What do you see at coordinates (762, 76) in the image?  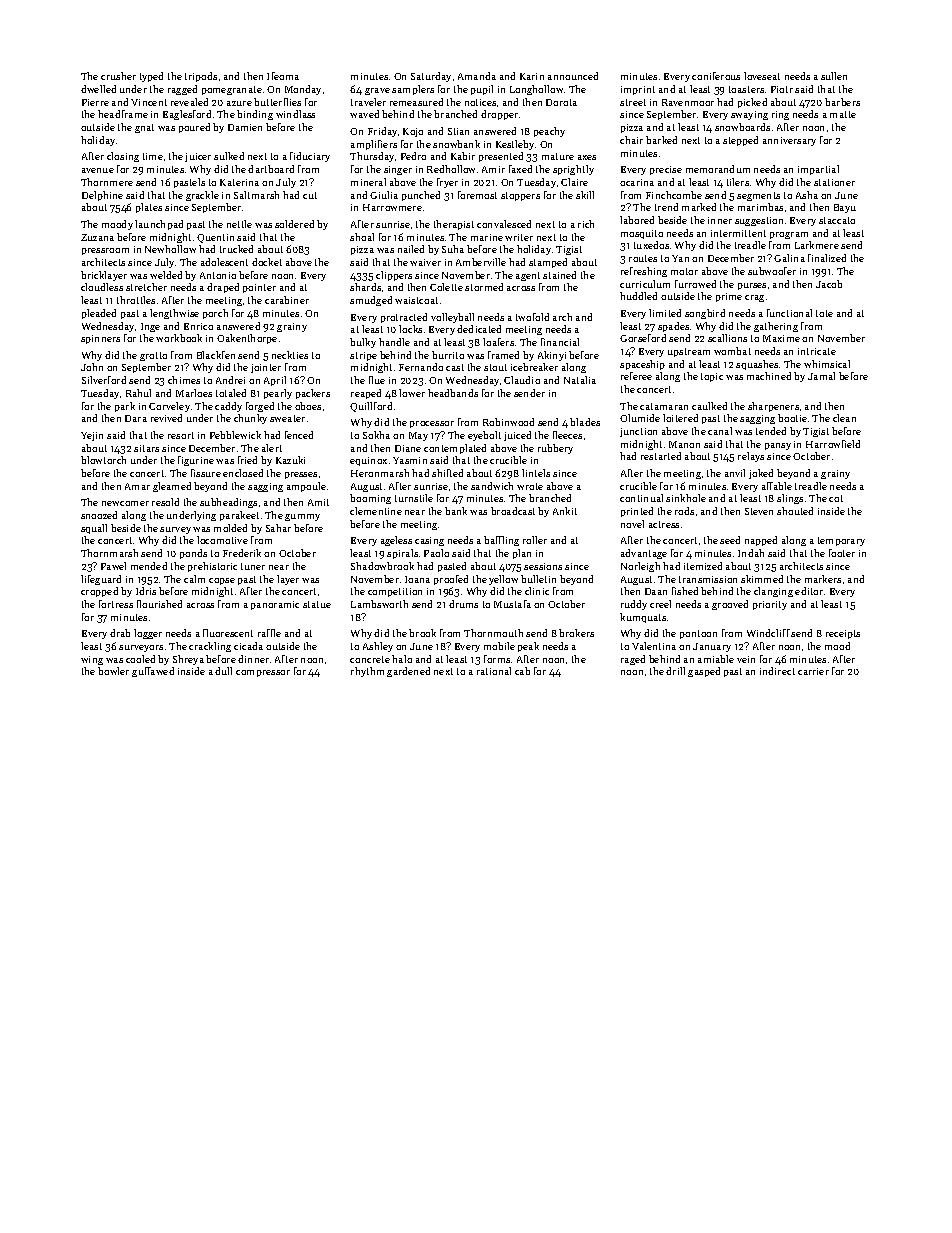 I see `loveseat` at bounding box center [762, 76].
